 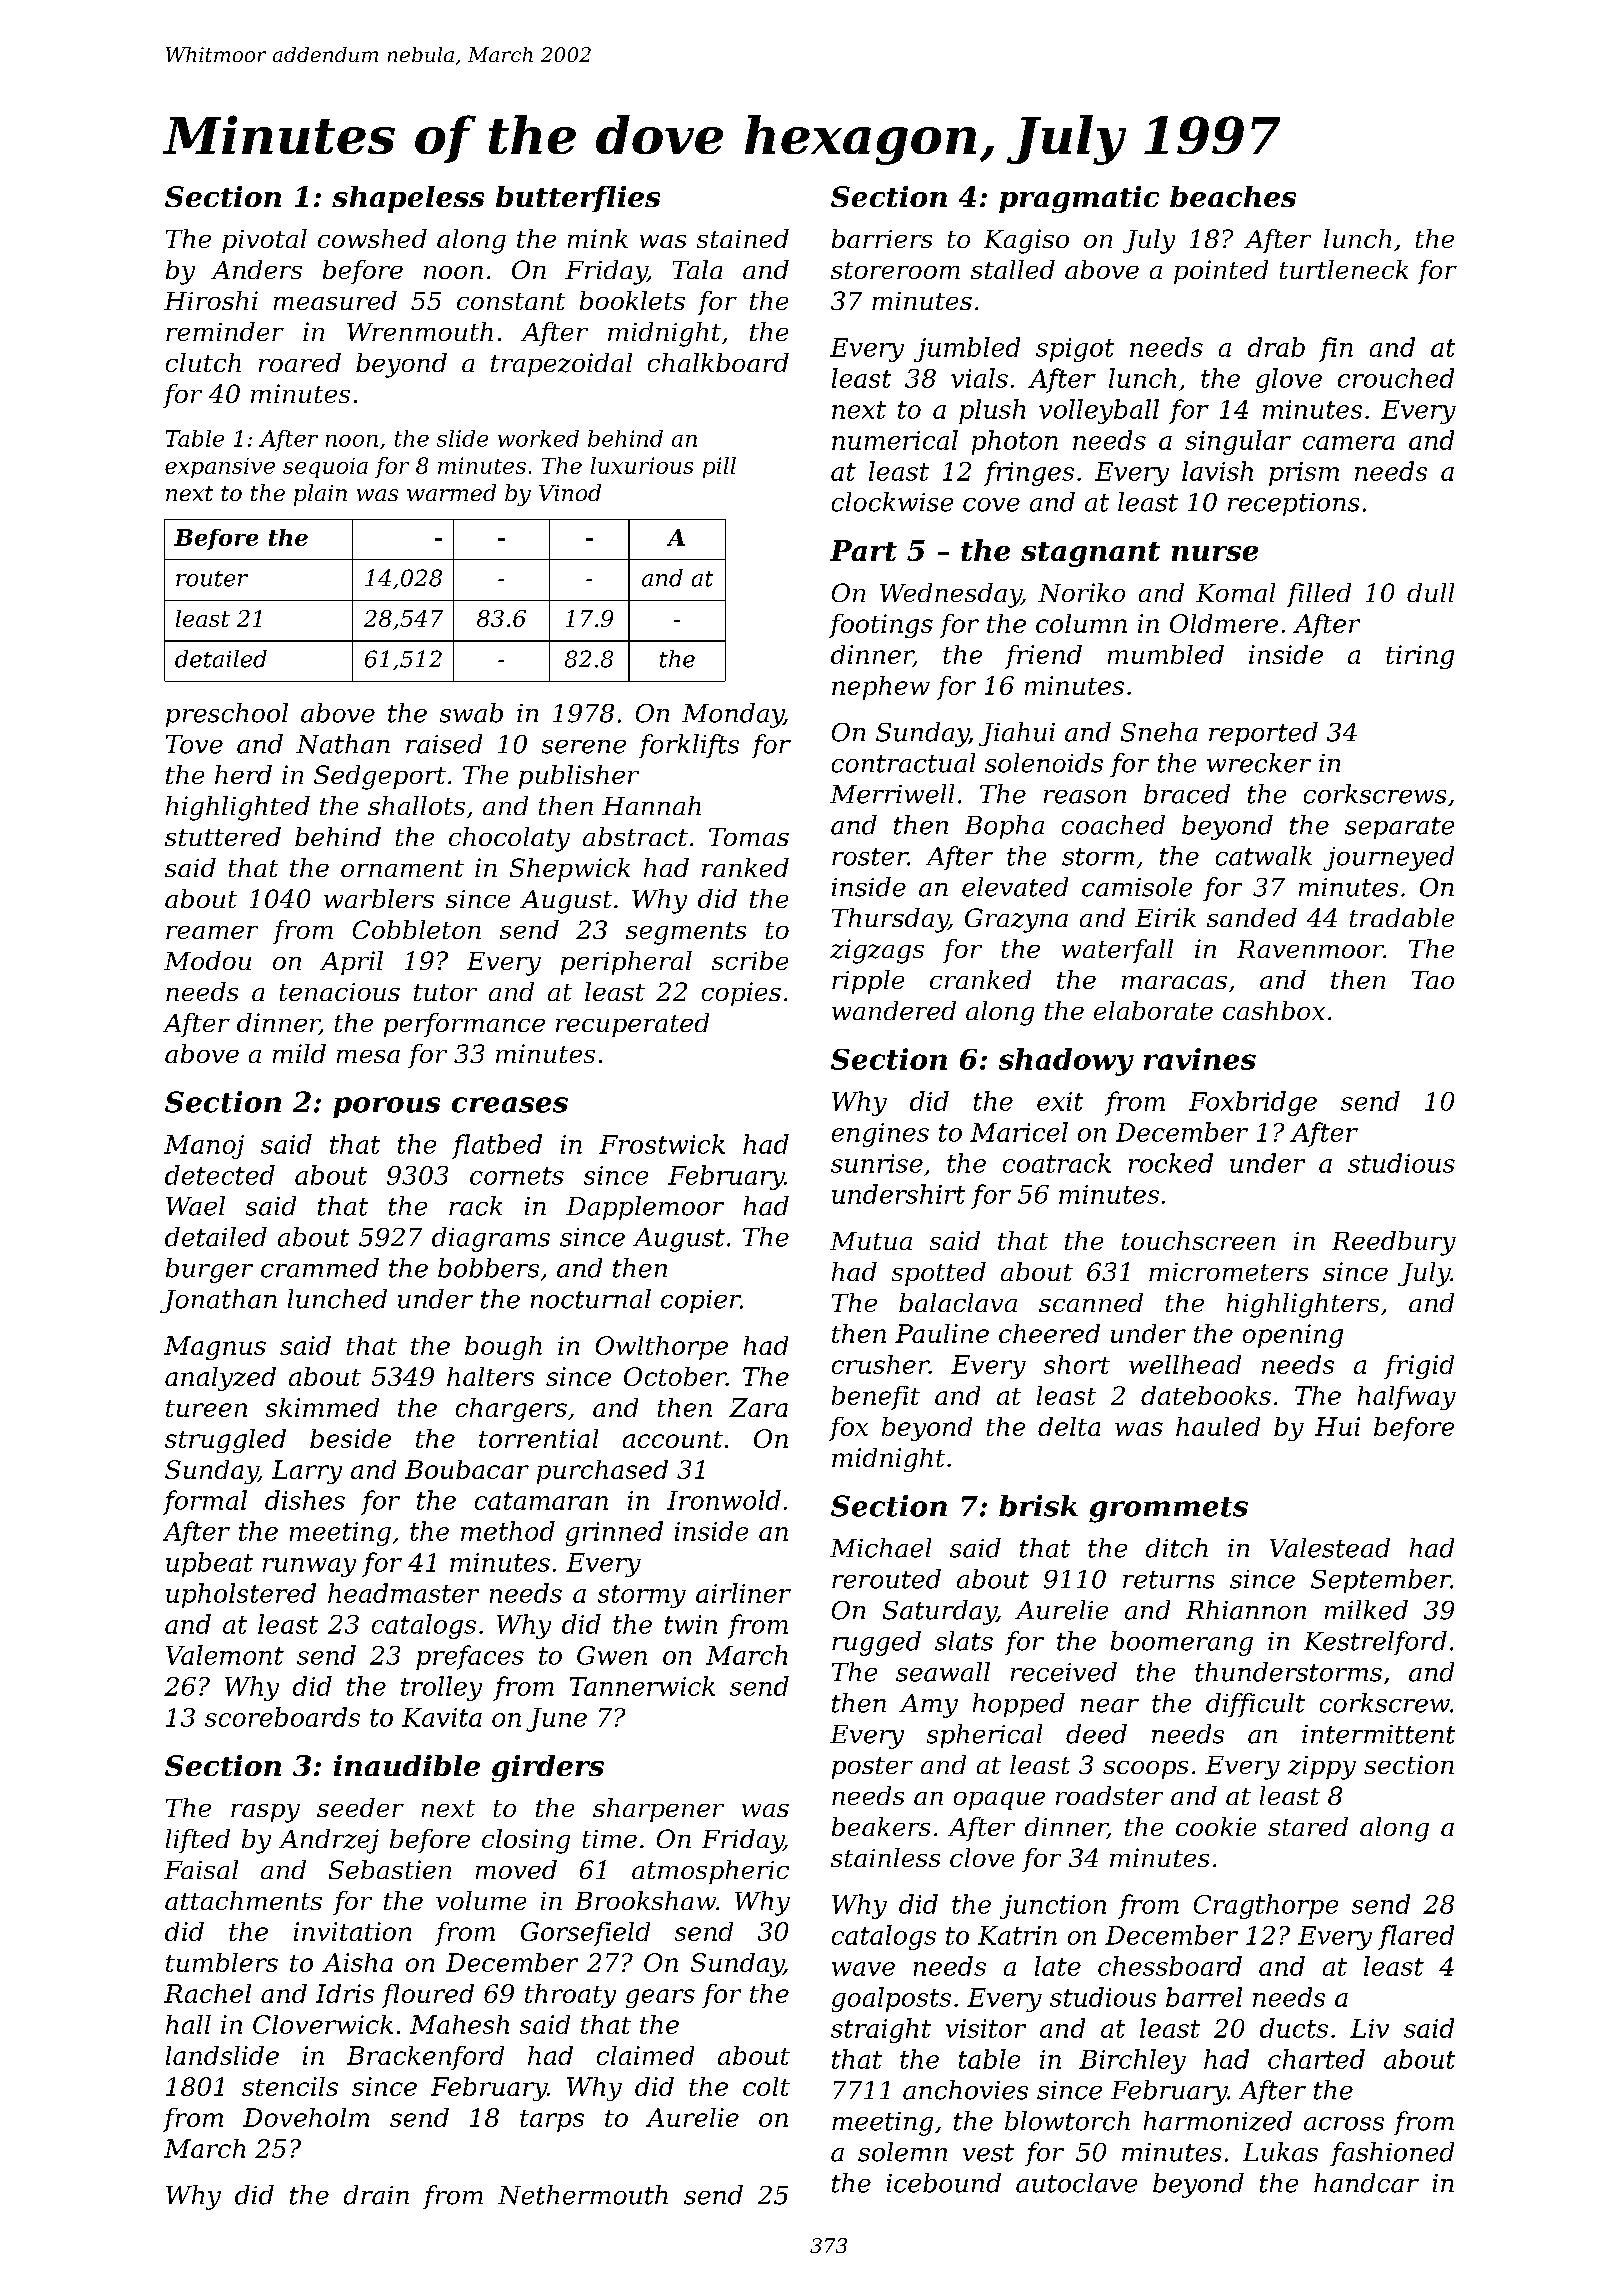 What do you see at coordinates (238, 808) in the document?
I see `highlighted` at bounding box center [238, 808].
